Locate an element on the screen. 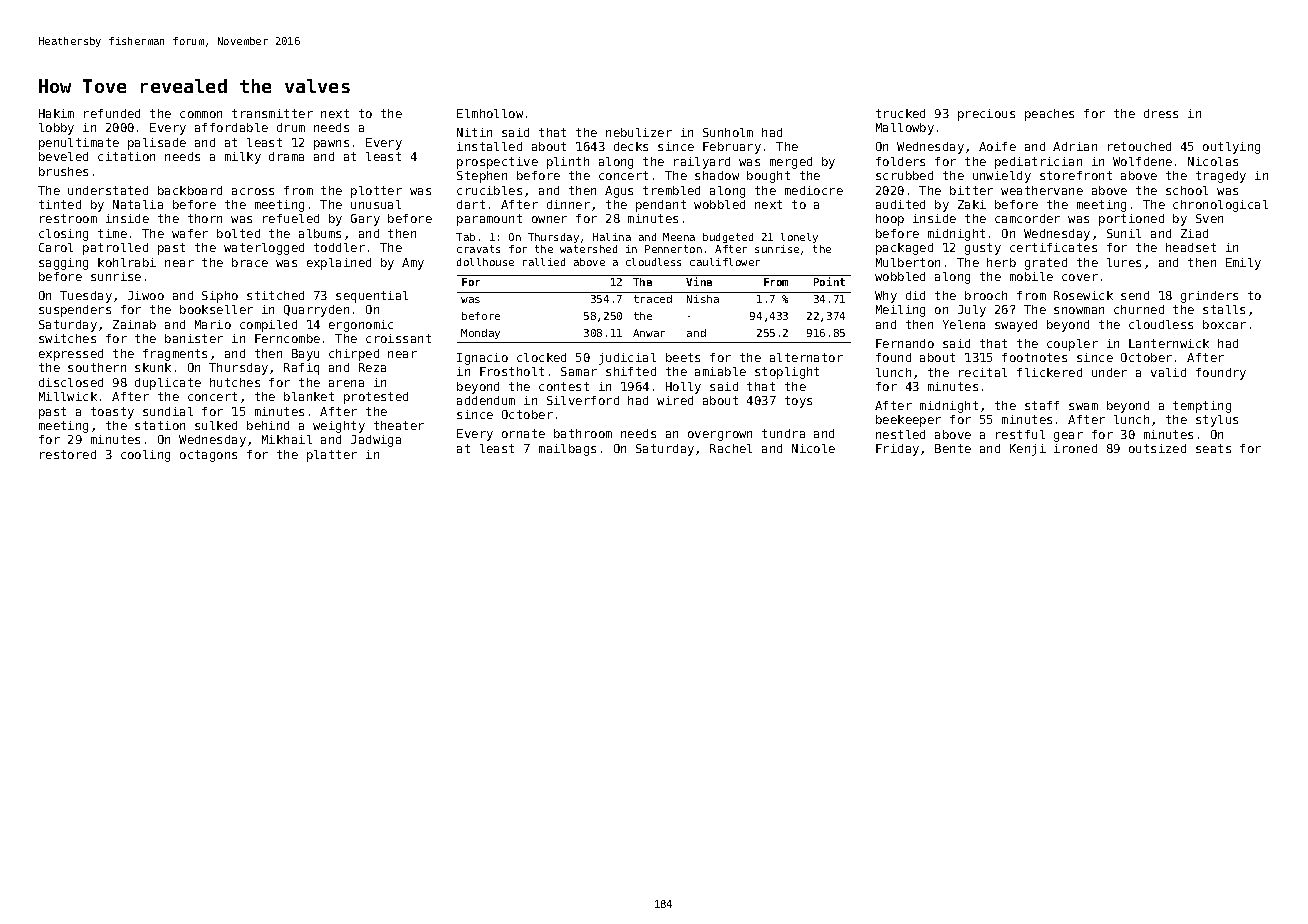  Elmhollow is located at coordinates (490, 113).
